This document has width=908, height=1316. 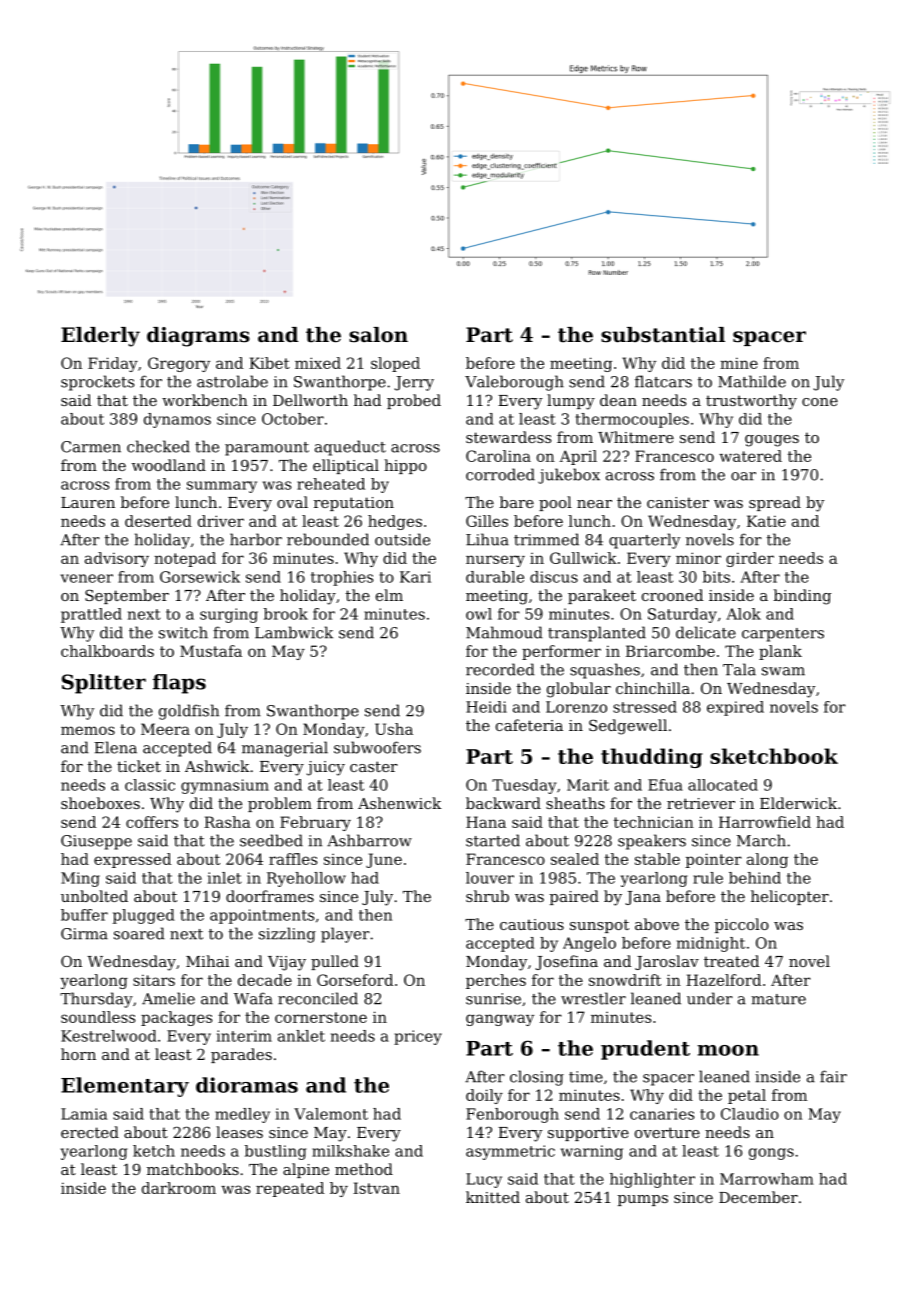 What do you see at coordinates (739, 363) in the document?
I see `mine` at bounding box center [739, 363].
